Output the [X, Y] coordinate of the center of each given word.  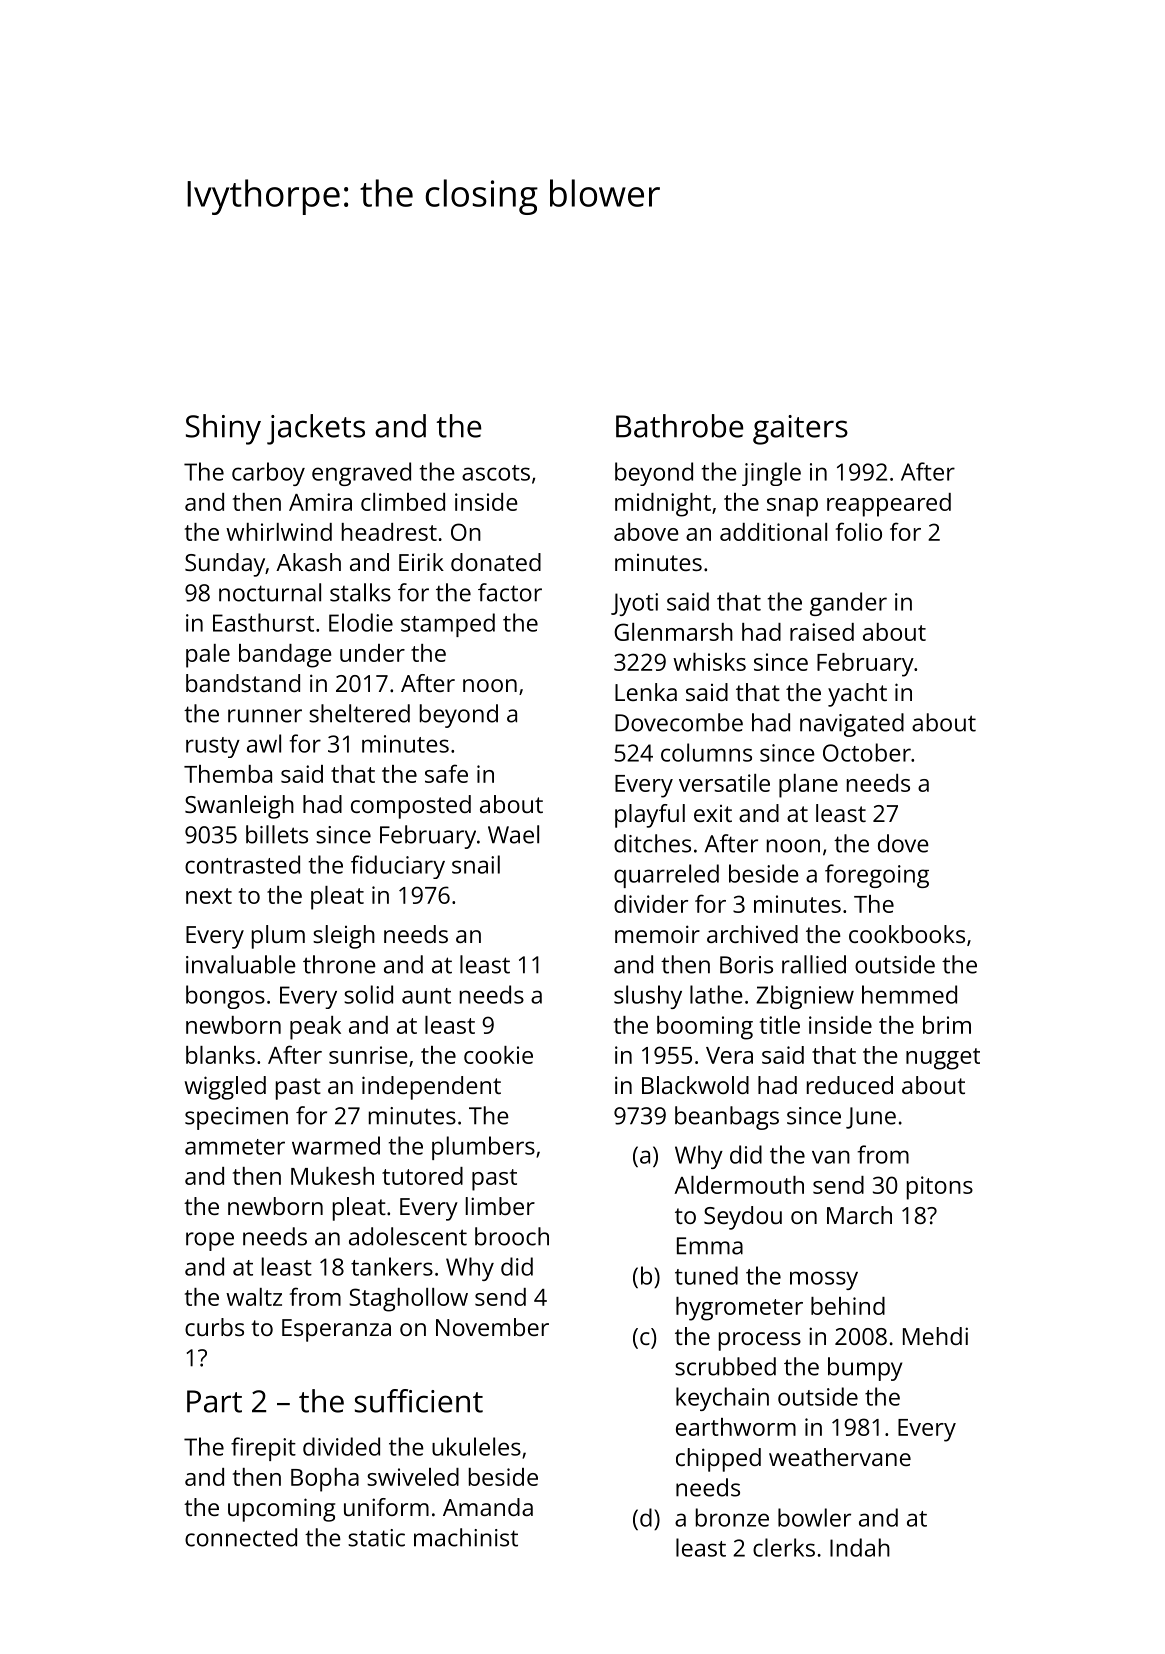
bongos [225, 997]
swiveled [413, 1477]
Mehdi [935, 1336]
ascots [496, 473]
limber [500, 1206]
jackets [316, 429]
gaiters [800, 430]
